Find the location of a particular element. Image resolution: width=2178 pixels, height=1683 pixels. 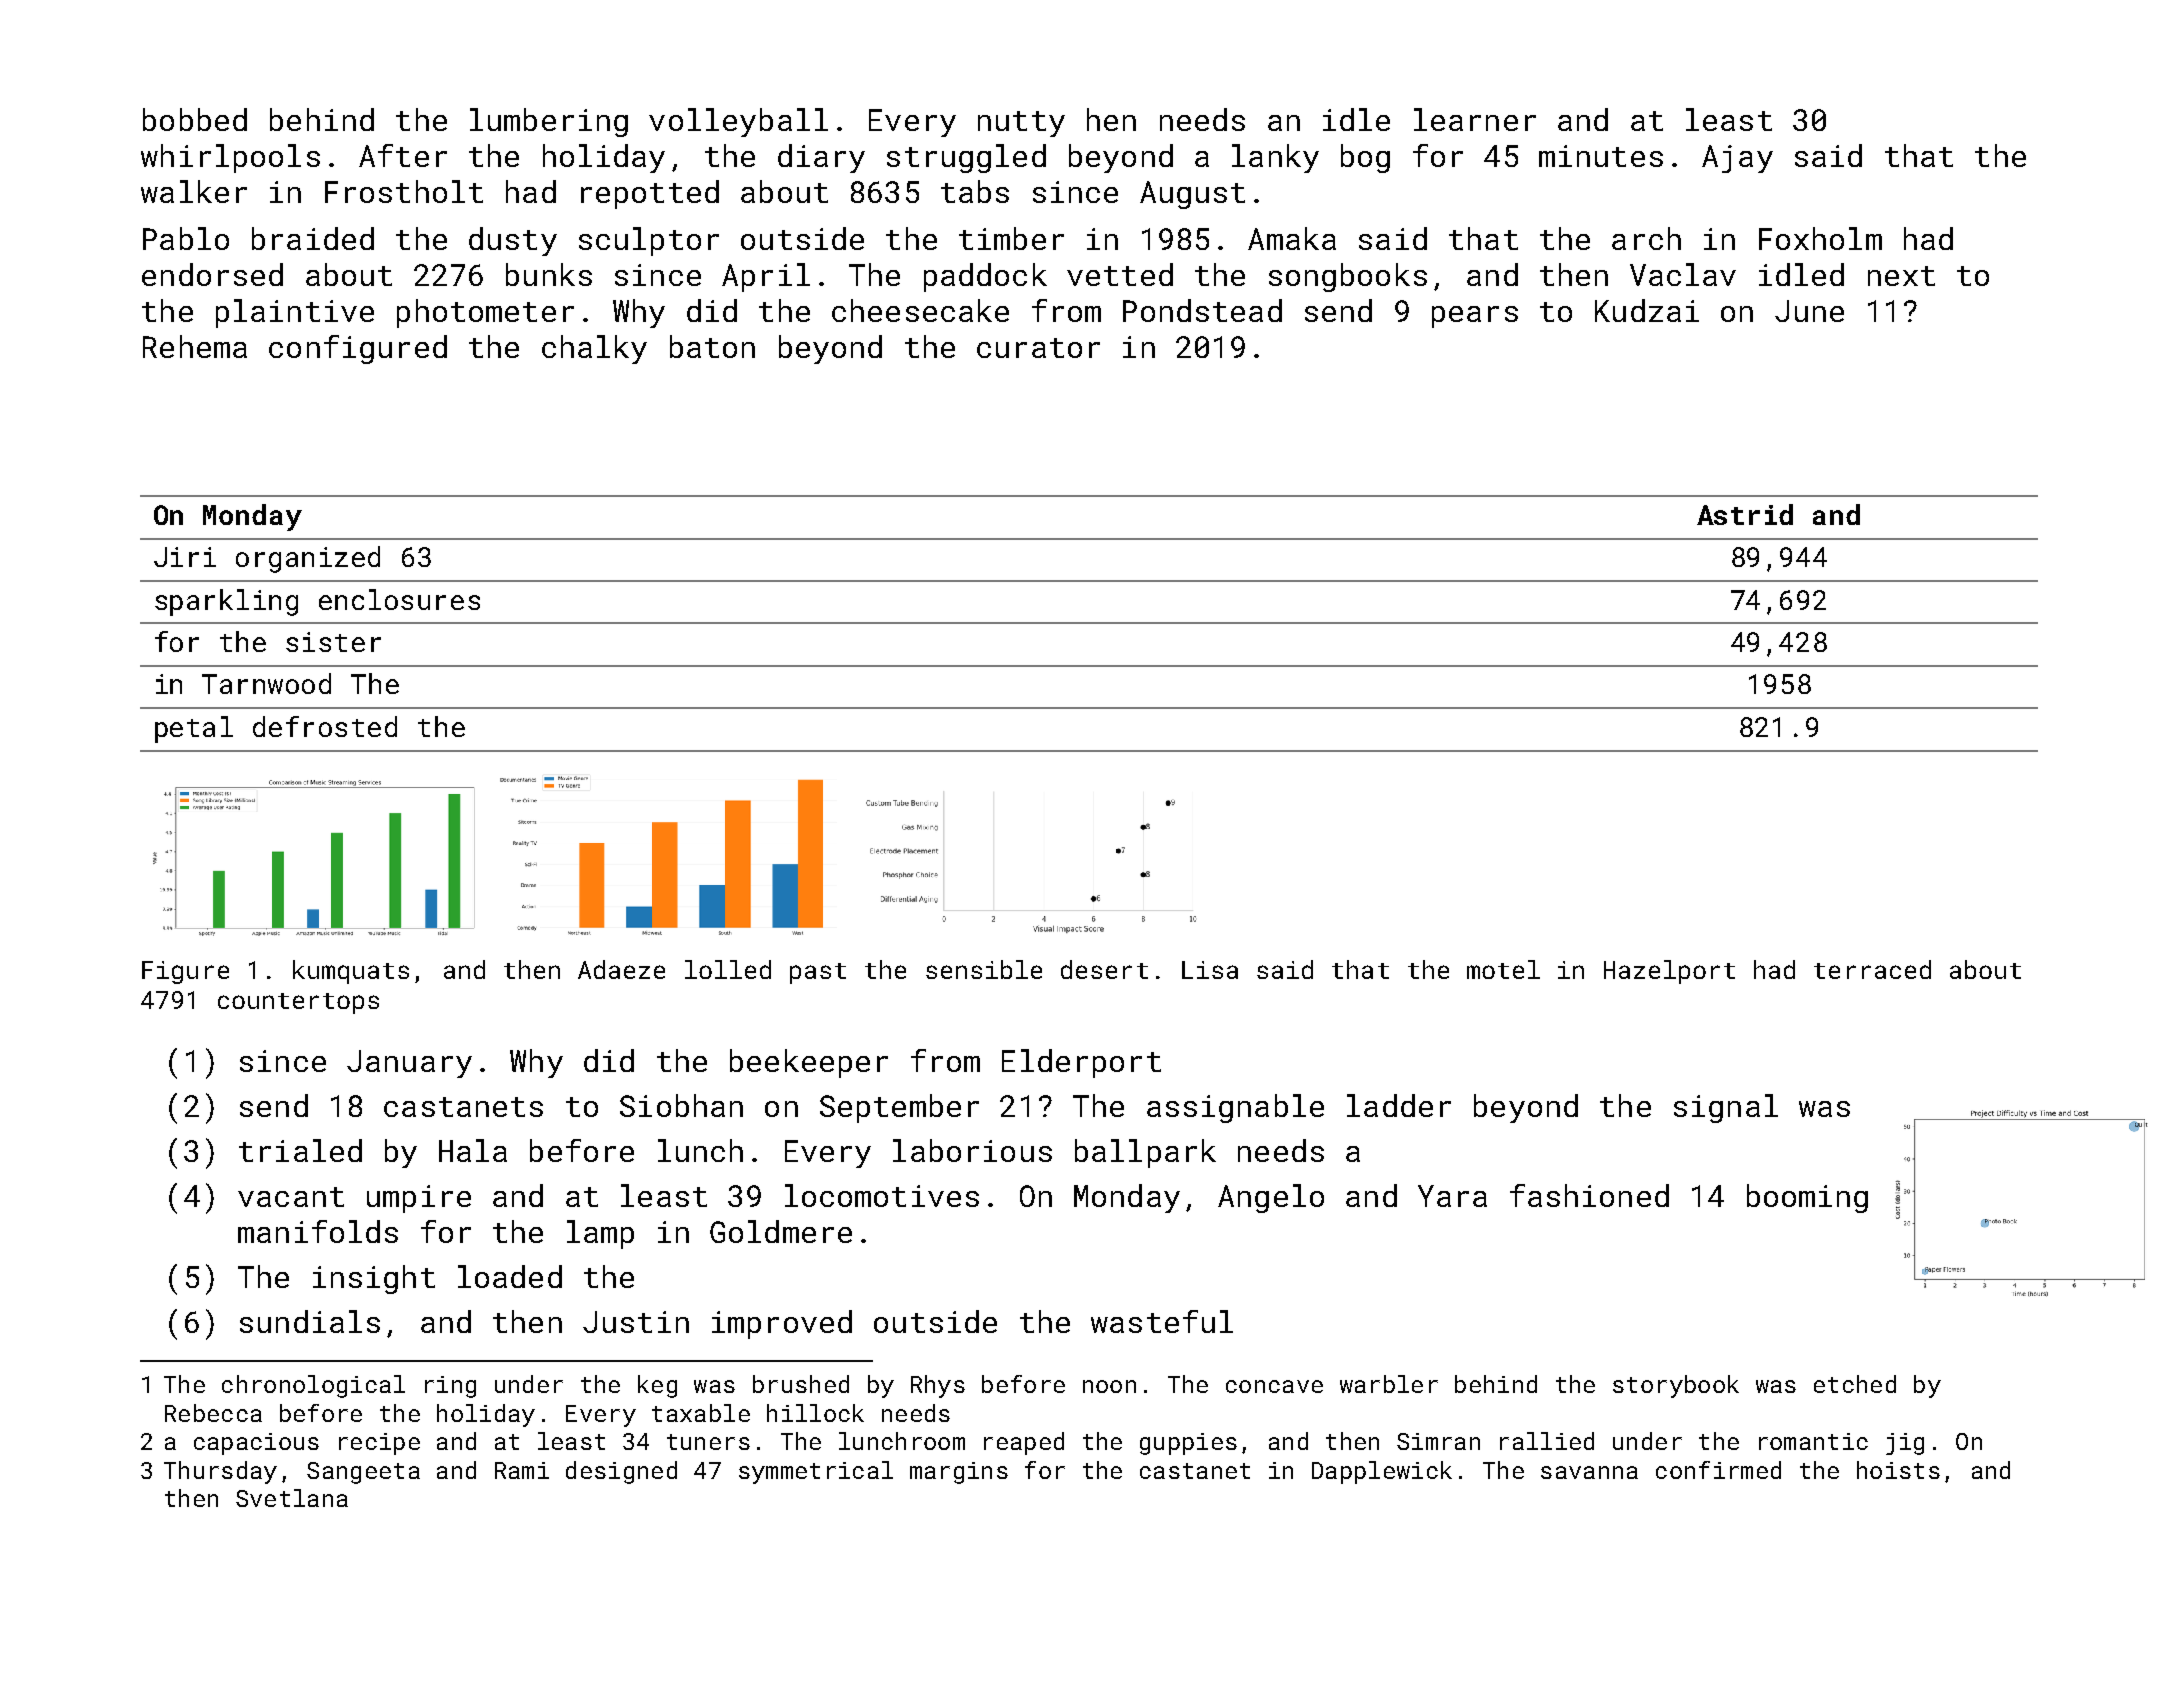

Rami is located at coordinates (522, 1470).
